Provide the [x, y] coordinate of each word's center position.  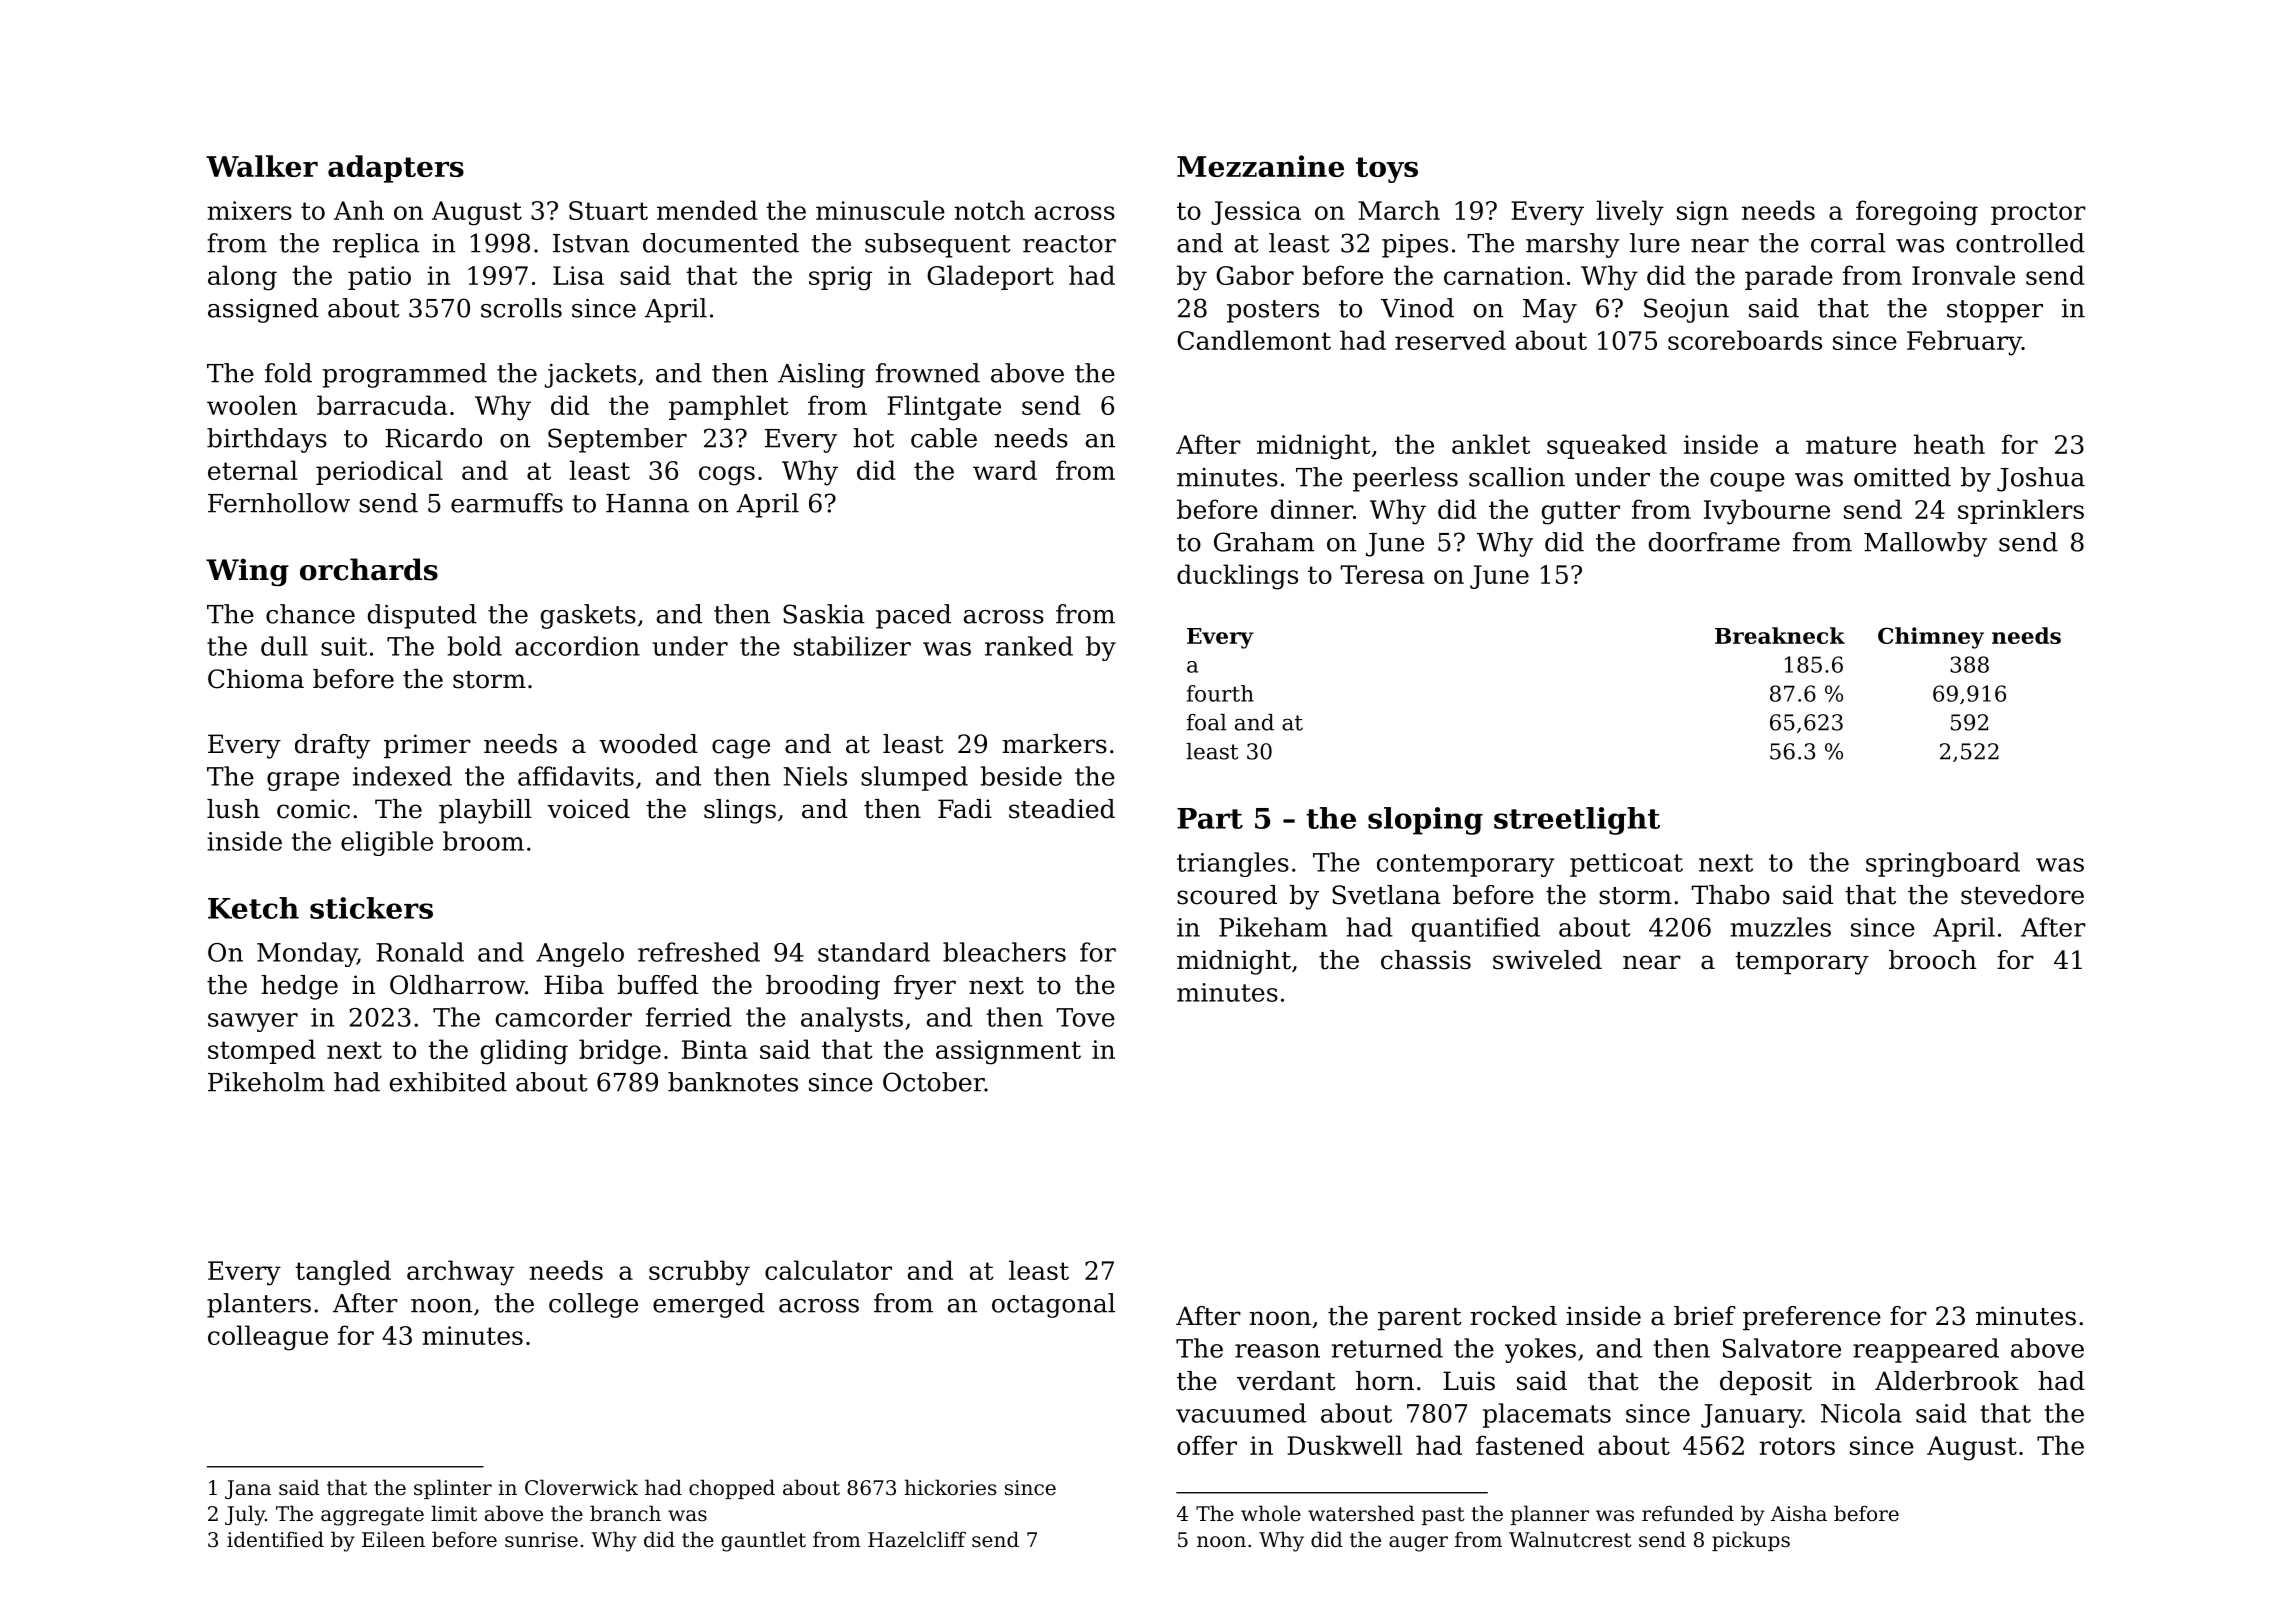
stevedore [2022, 895]
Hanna [647, 503]
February [1964, 343]
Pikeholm [266, 1082]
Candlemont [1254, 340]
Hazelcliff [917, 1539]
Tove [1085, 1017]
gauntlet [764, 1541]
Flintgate [944, 408]
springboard [1943, 864]
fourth [1220, 693]
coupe [1747, 482]
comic [313, 809]
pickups [1751, 1541]
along [242, 278]
